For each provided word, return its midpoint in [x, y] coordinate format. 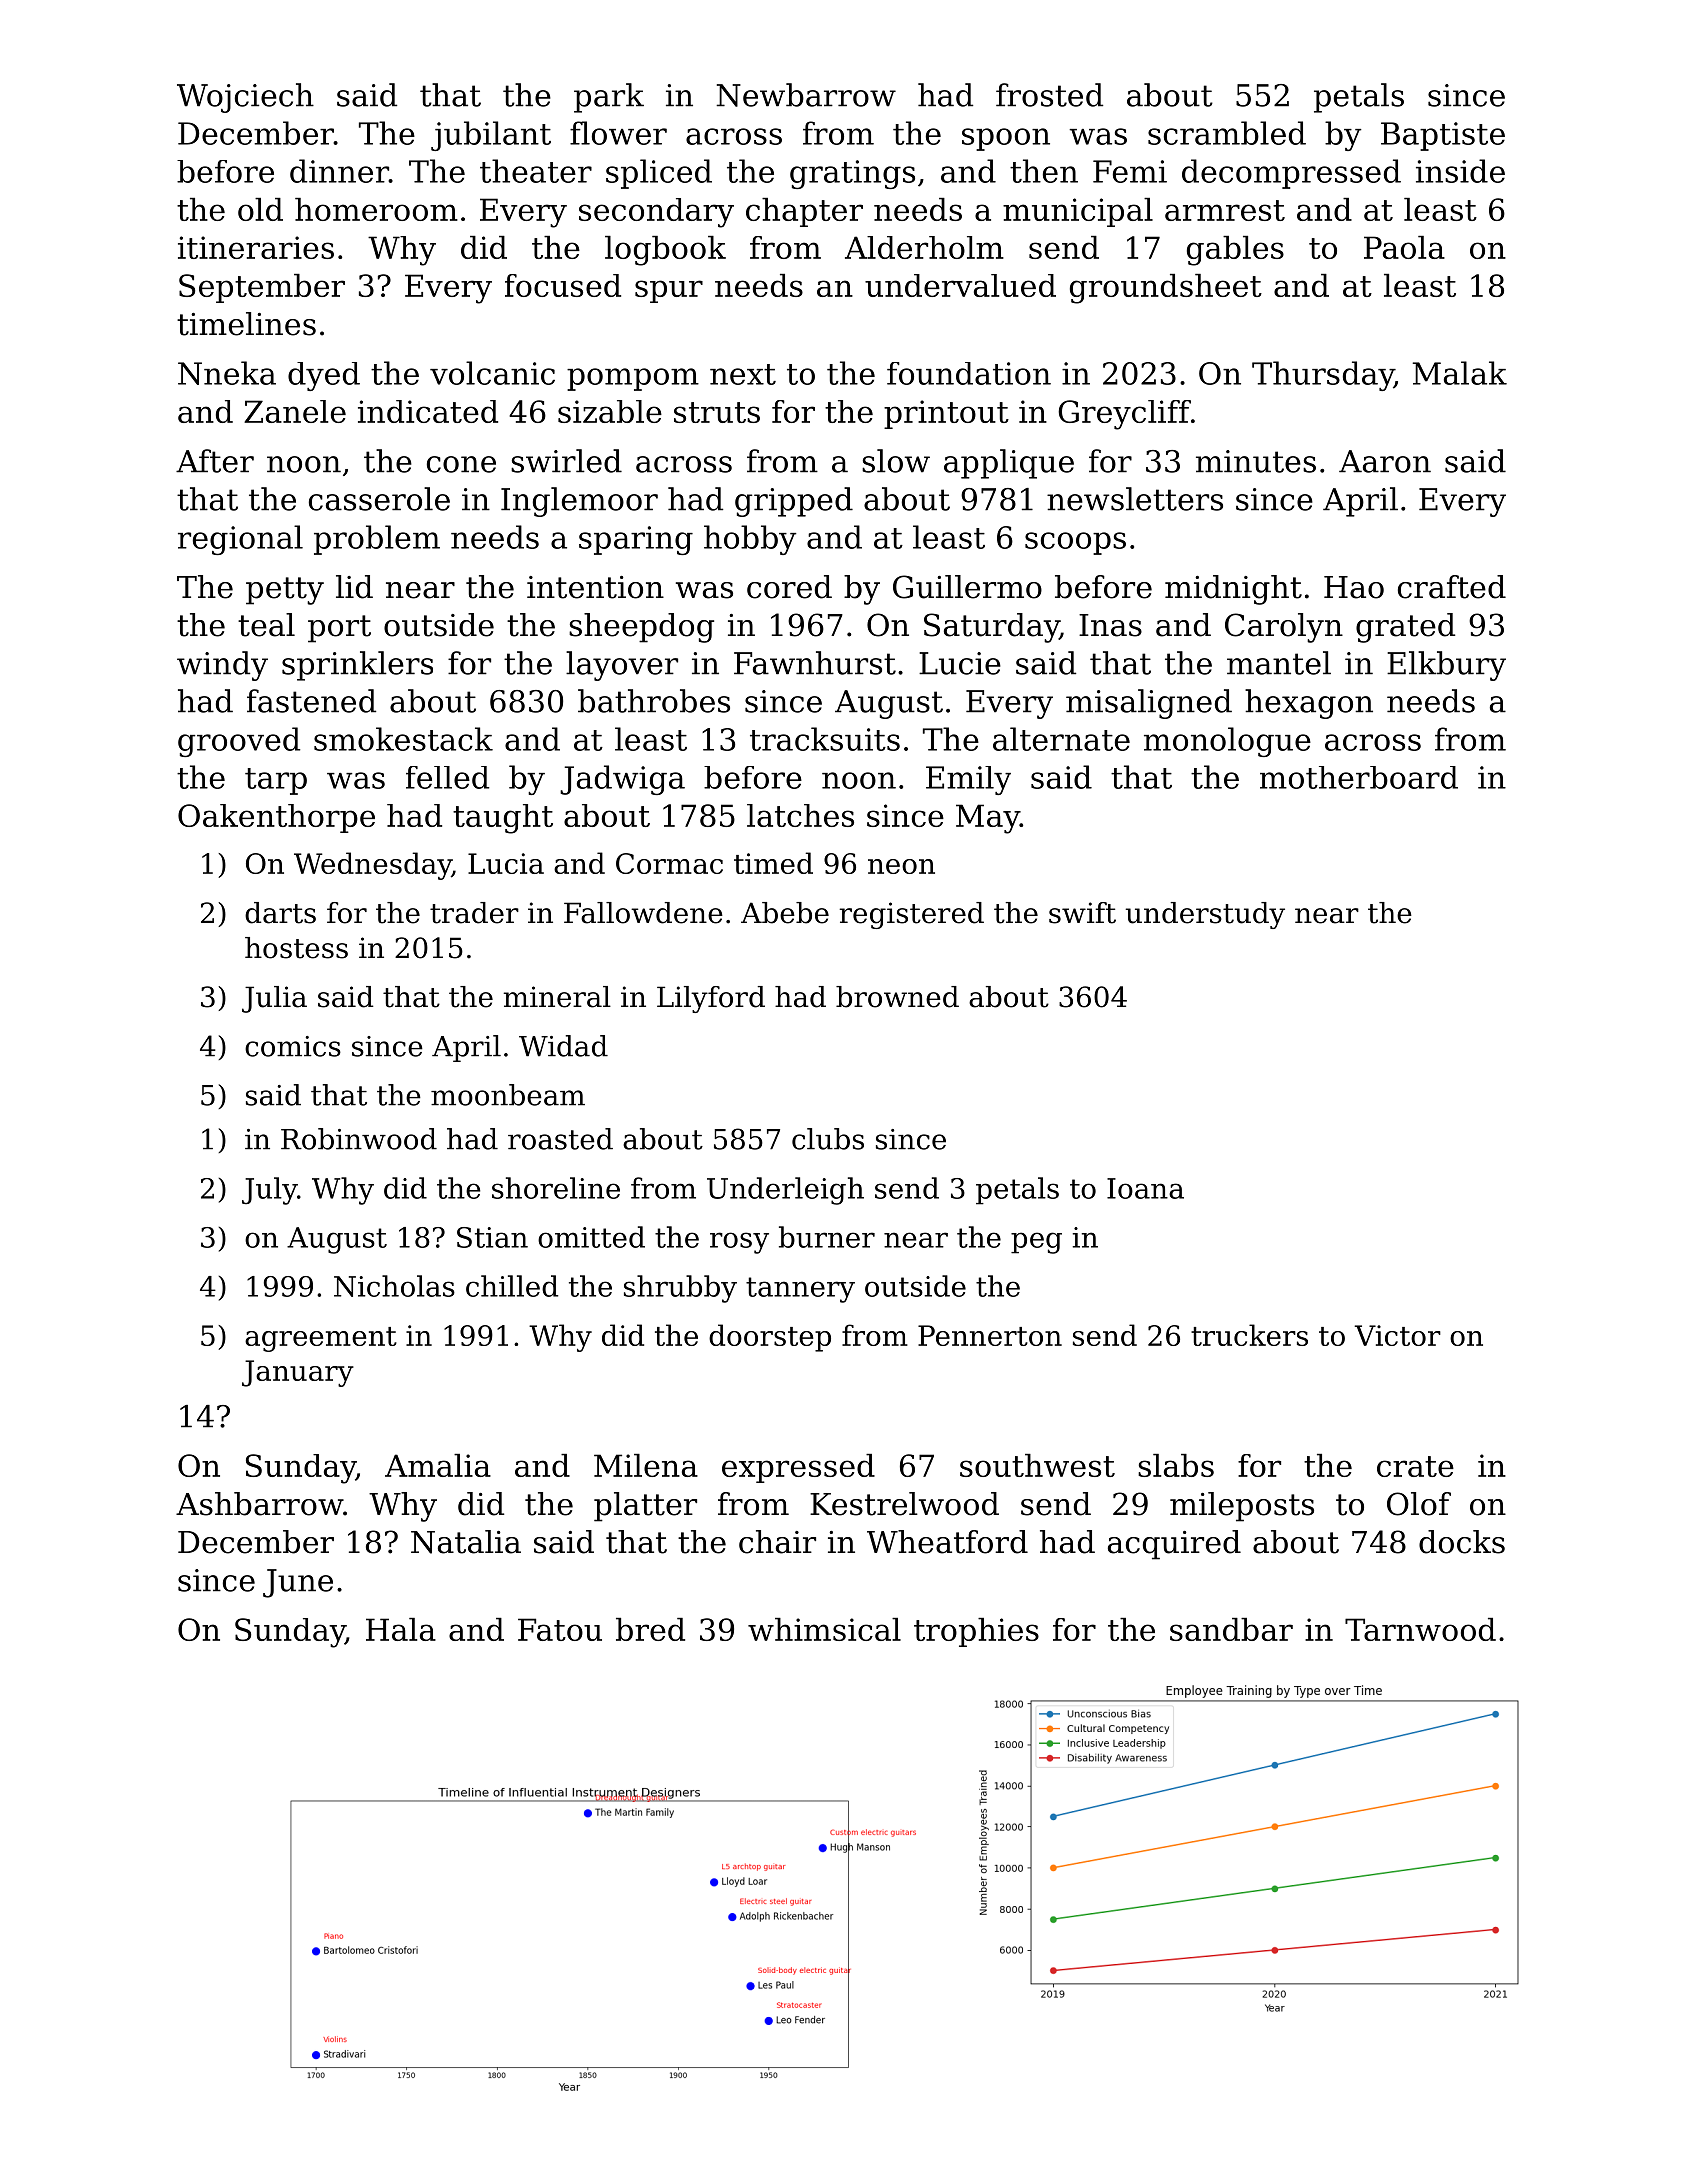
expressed [798, 1468]
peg [1036, 1243]
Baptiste [1443, 136]
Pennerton [990, 1335]
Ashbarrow [259, 1504]
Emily [968, 780]
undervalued [960, 285]
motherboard [1359, 777]
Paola [1404, 247]
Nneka [227, 373]
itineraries [256, 247]
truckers [1249, 1335]
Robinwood [359, 1139]
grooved [239, 742]
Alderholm [924, 247]
